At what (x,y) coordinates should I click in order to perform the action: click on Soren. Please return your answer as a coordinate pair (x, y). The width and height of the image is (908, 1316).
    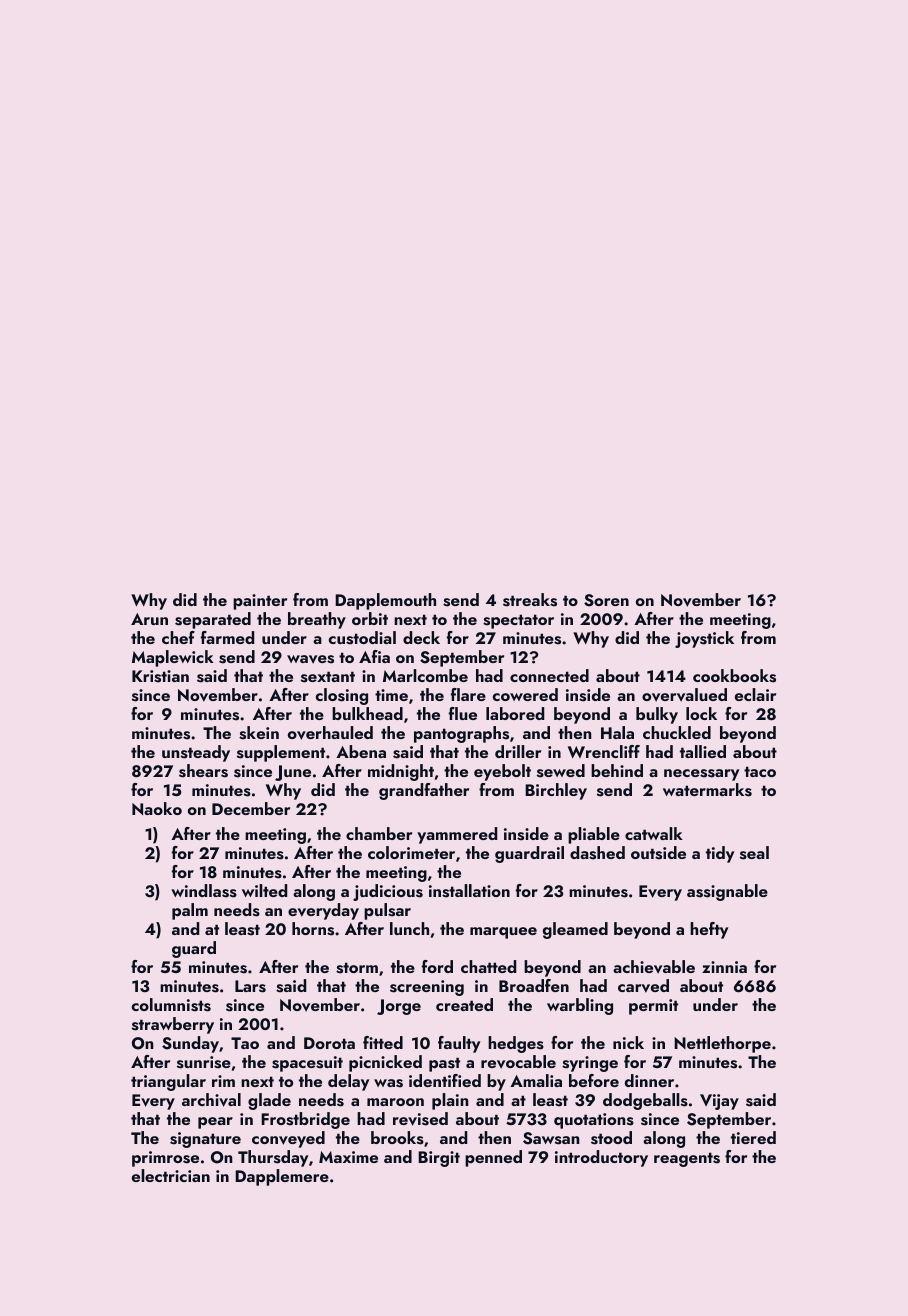
    Looking at the image, I should click on (606, 600).
